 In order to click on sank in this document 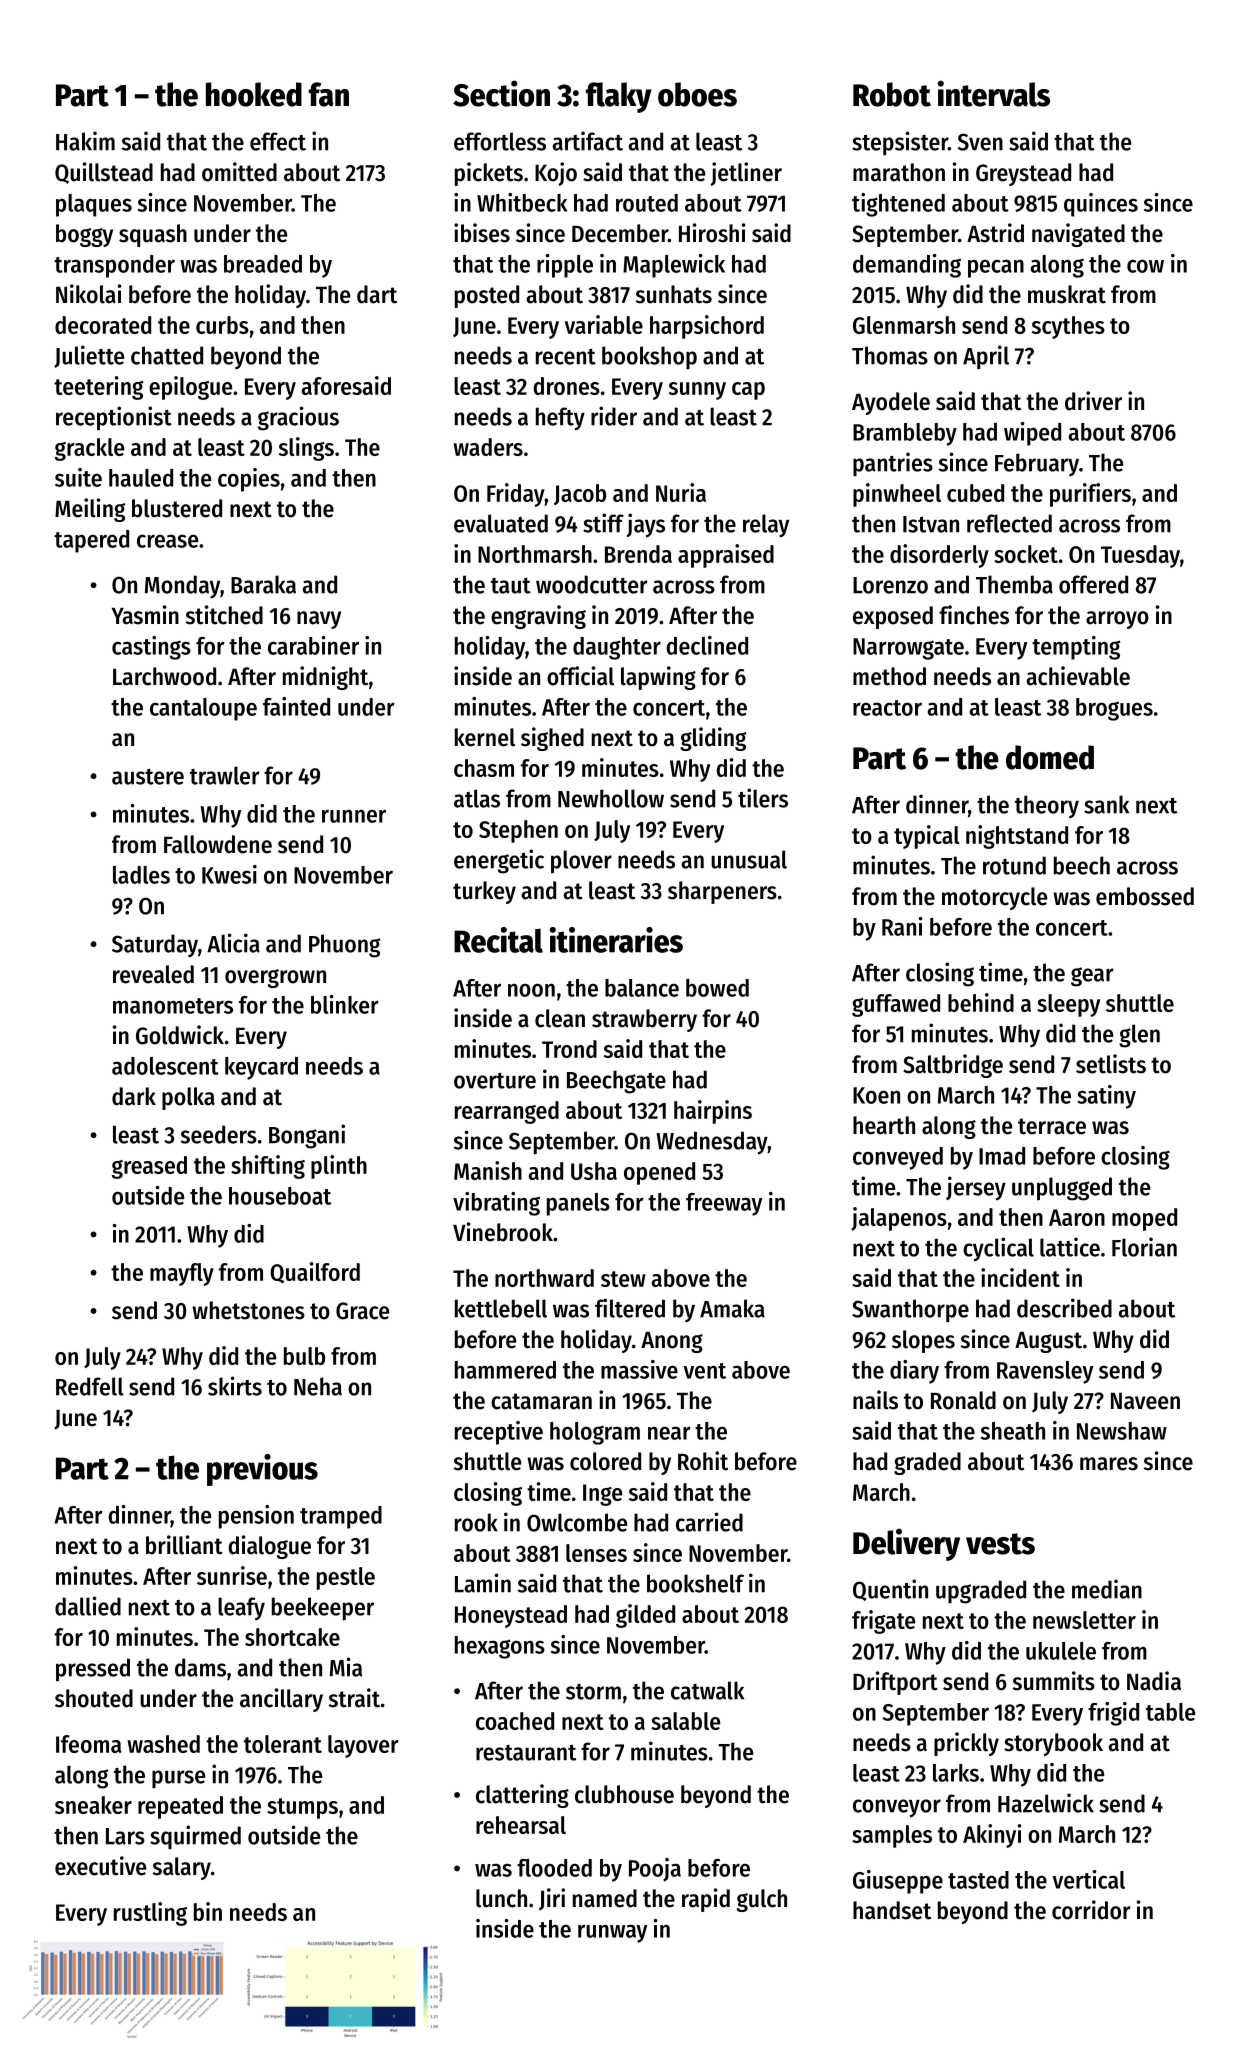, I will do `click(1106, 804)`.
